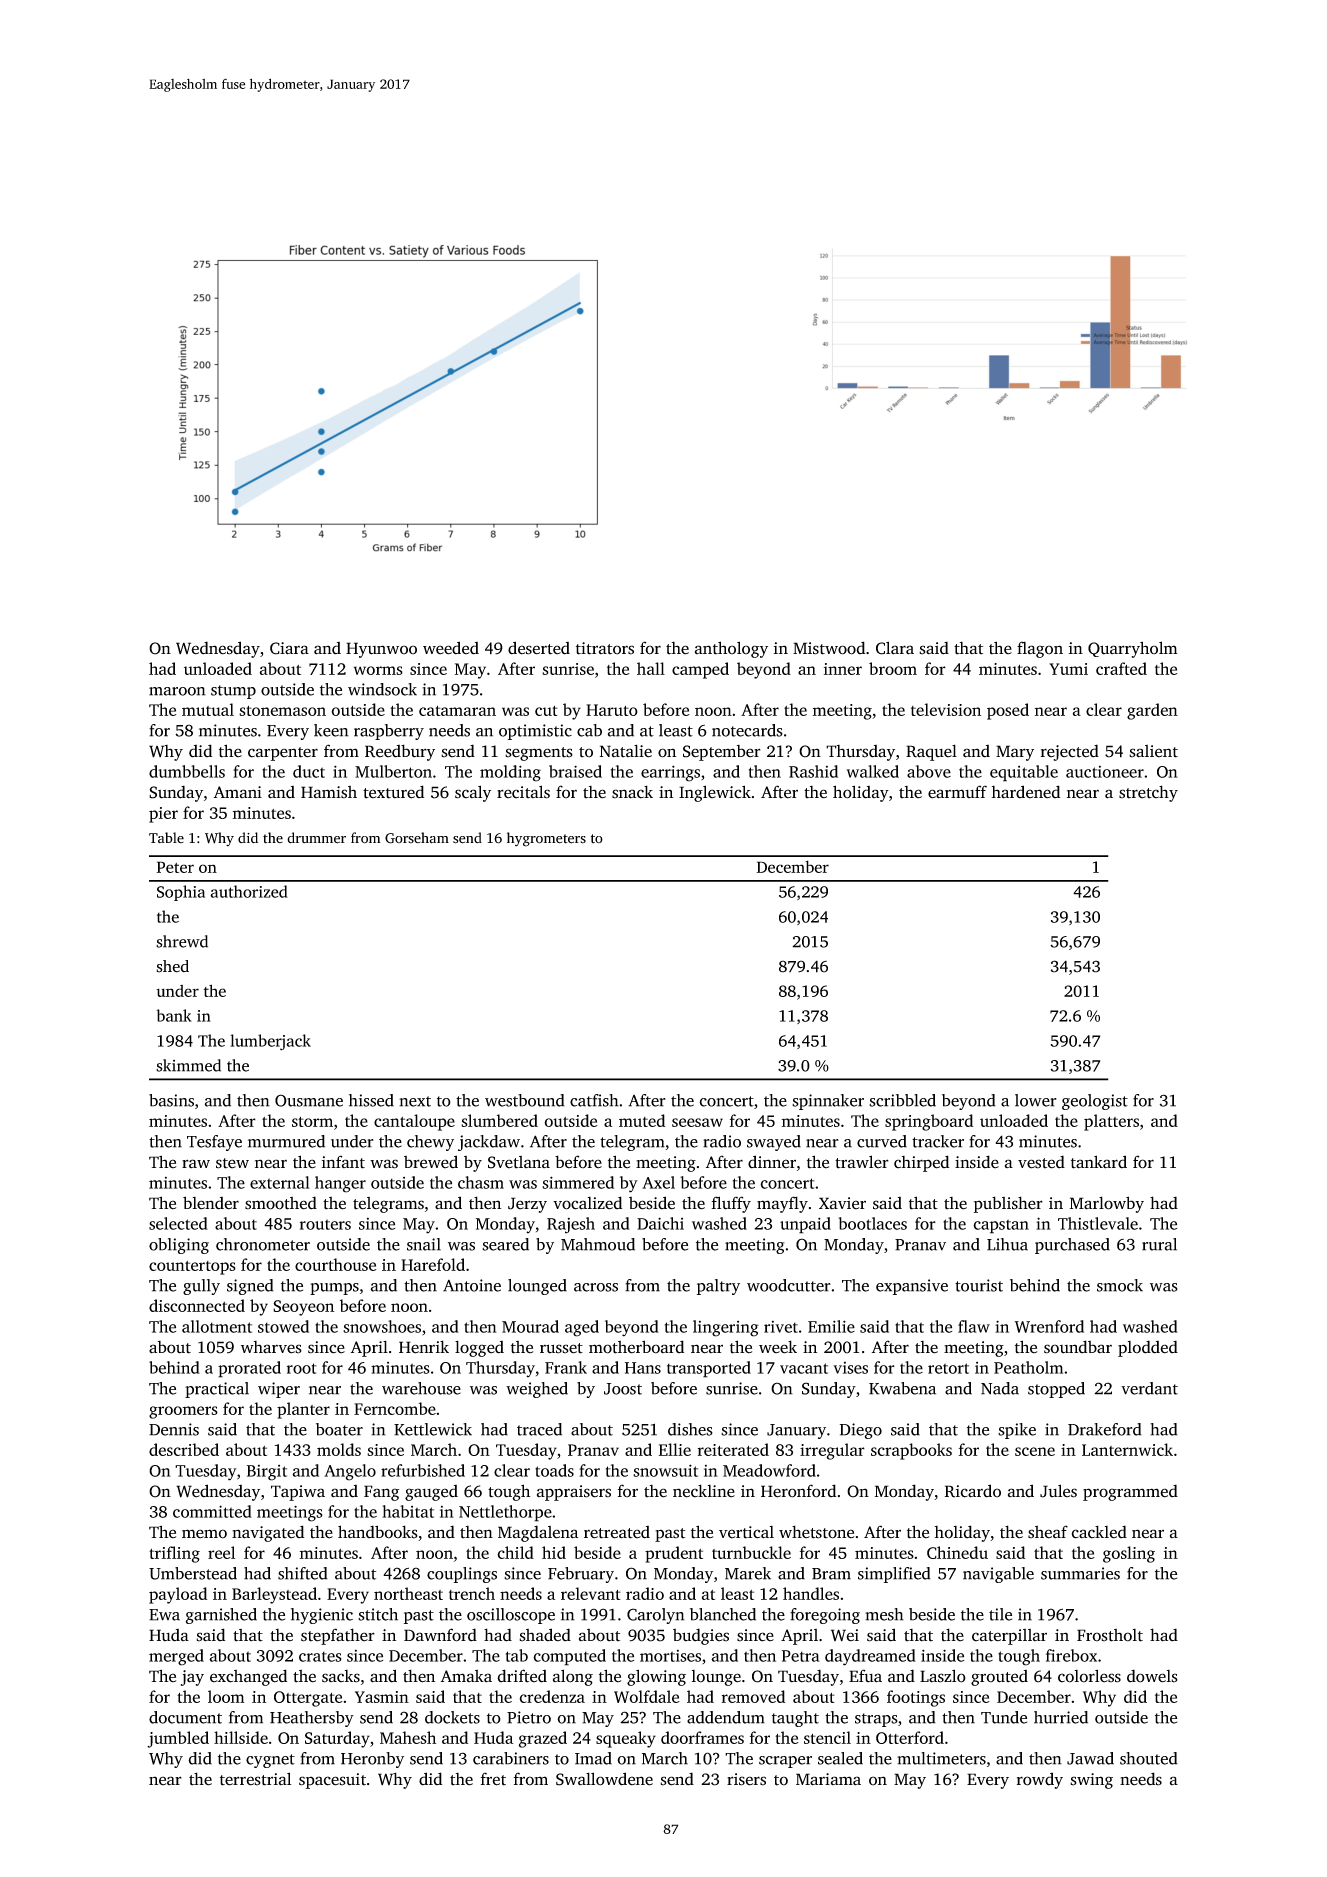  Describe the element at coordinates (1036, 1100) in the image. I see `lower` at that location.
